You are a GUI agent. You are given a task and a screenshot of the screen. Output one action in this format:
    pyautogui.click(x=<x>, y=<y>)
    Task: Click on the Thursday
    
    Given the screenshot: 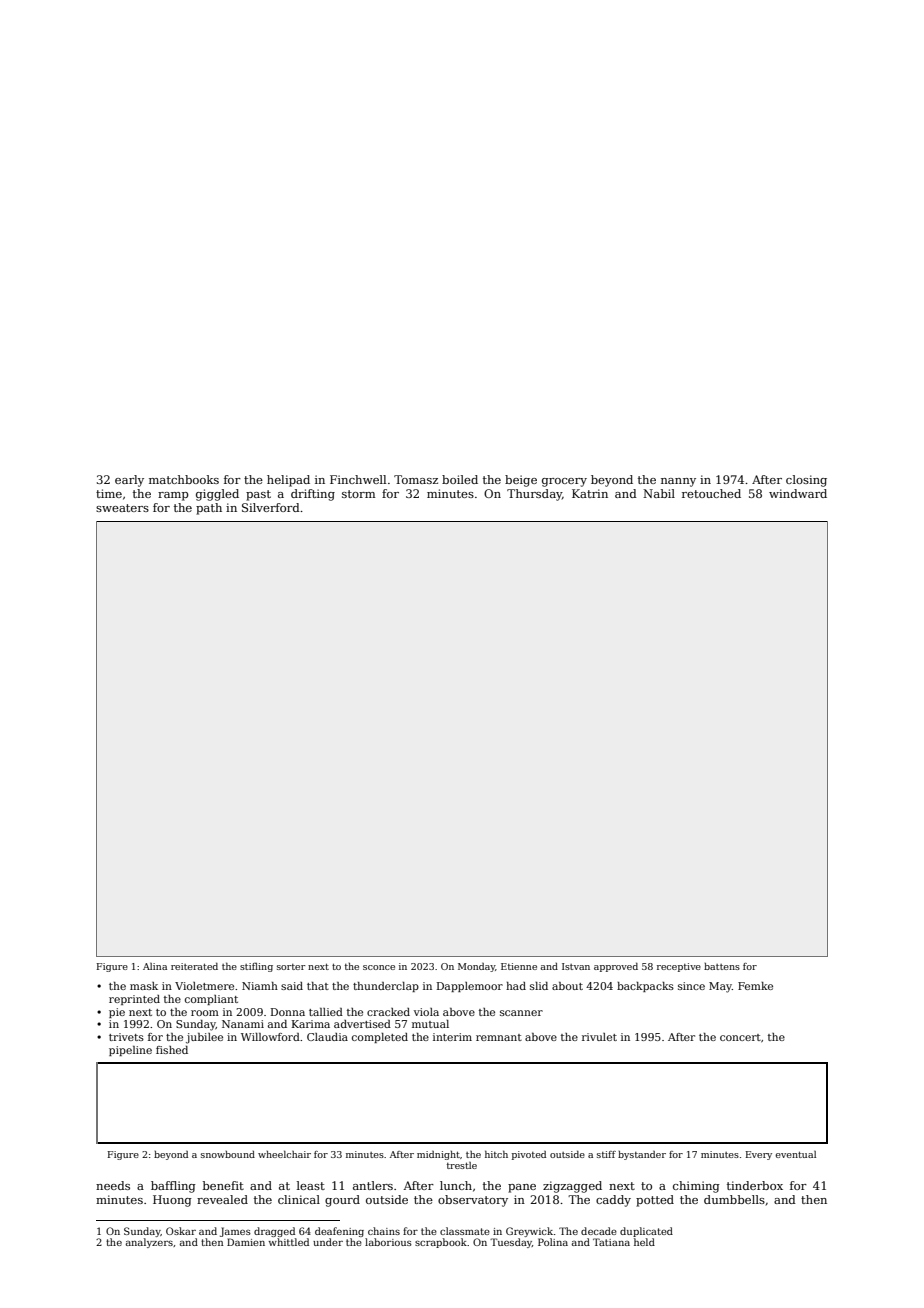 What is the action you would take?
    pyautogui.click(x=534, y=495)
